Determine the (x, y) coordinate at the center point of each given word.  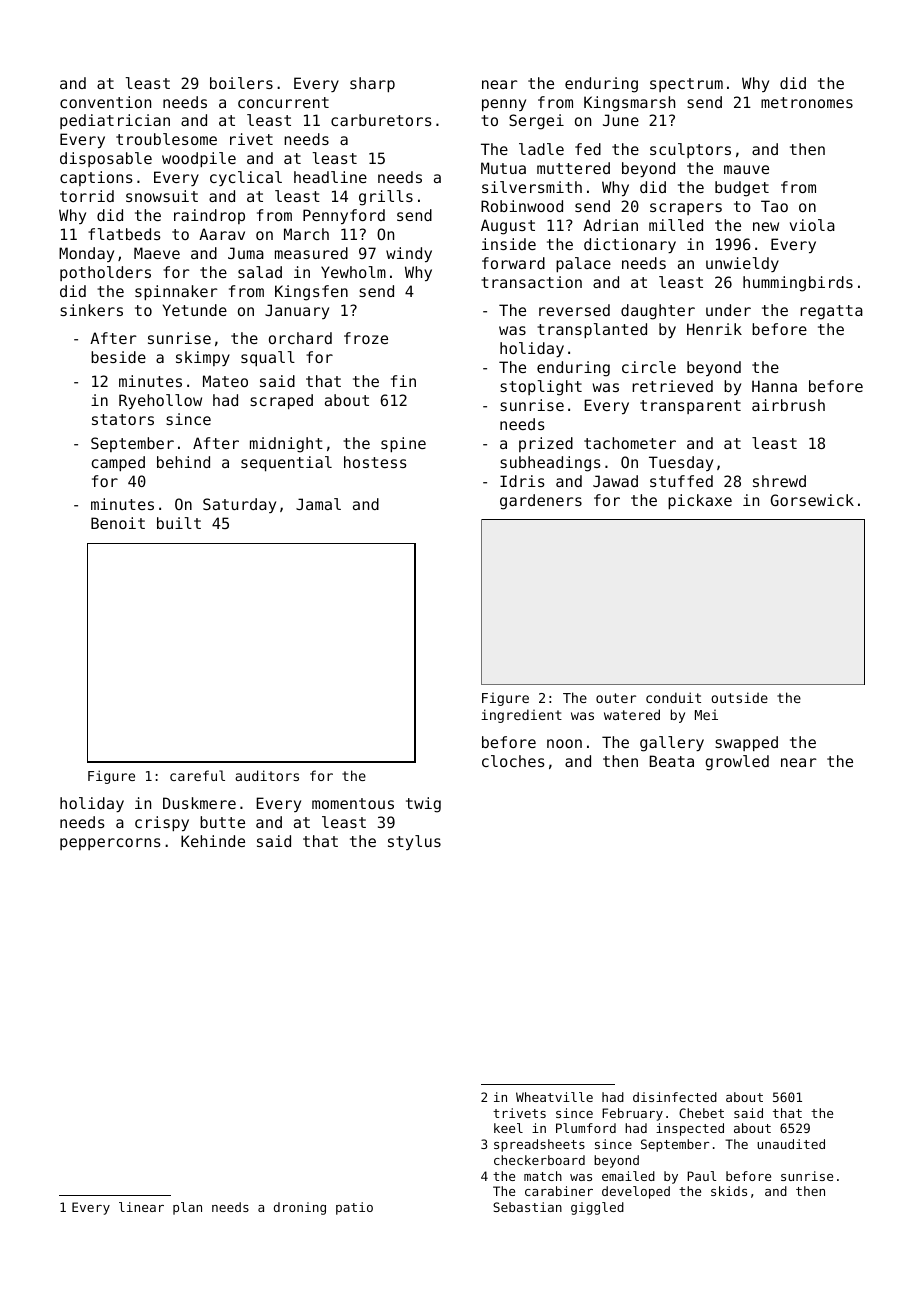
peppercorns (110, 844)
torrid (87, 196)
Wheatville (554, 1097)
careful (197, 775)
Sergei (536, 122)
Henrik (714, 329)
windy (409, 254)
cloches (513, 761)
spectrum (686, 85)
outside (739, 697)
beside (118, 357)
